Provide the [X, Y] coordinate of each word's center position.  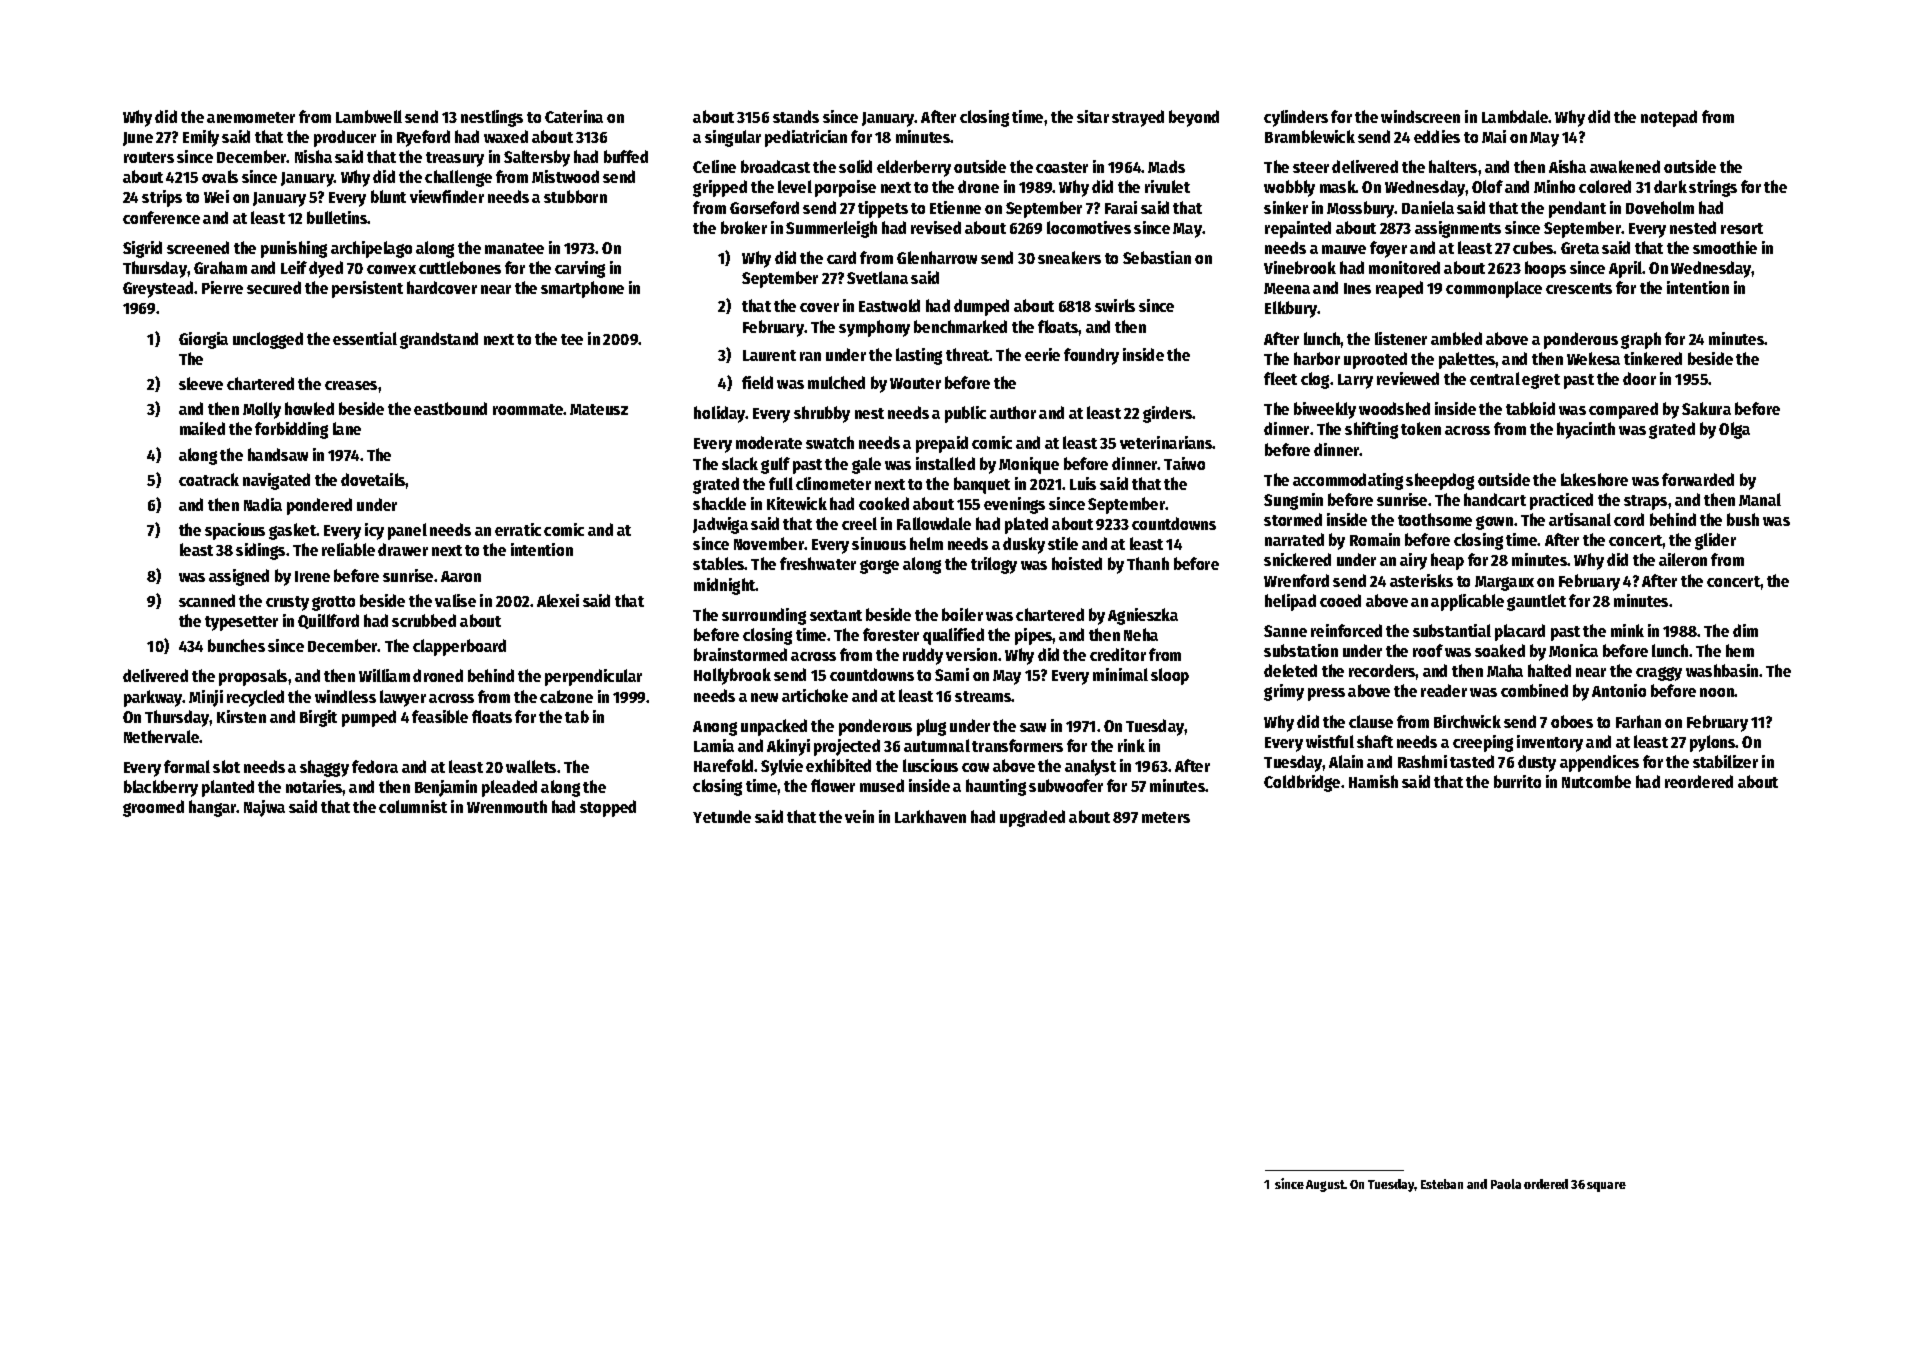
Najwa [264, 808]
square [1606, 1187]
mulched [836, 382]
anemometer [251, 117]
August [1325, 1186]
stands [796, 116]
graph [1641, 340]
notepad [1669, 118]
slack [740, 463]
